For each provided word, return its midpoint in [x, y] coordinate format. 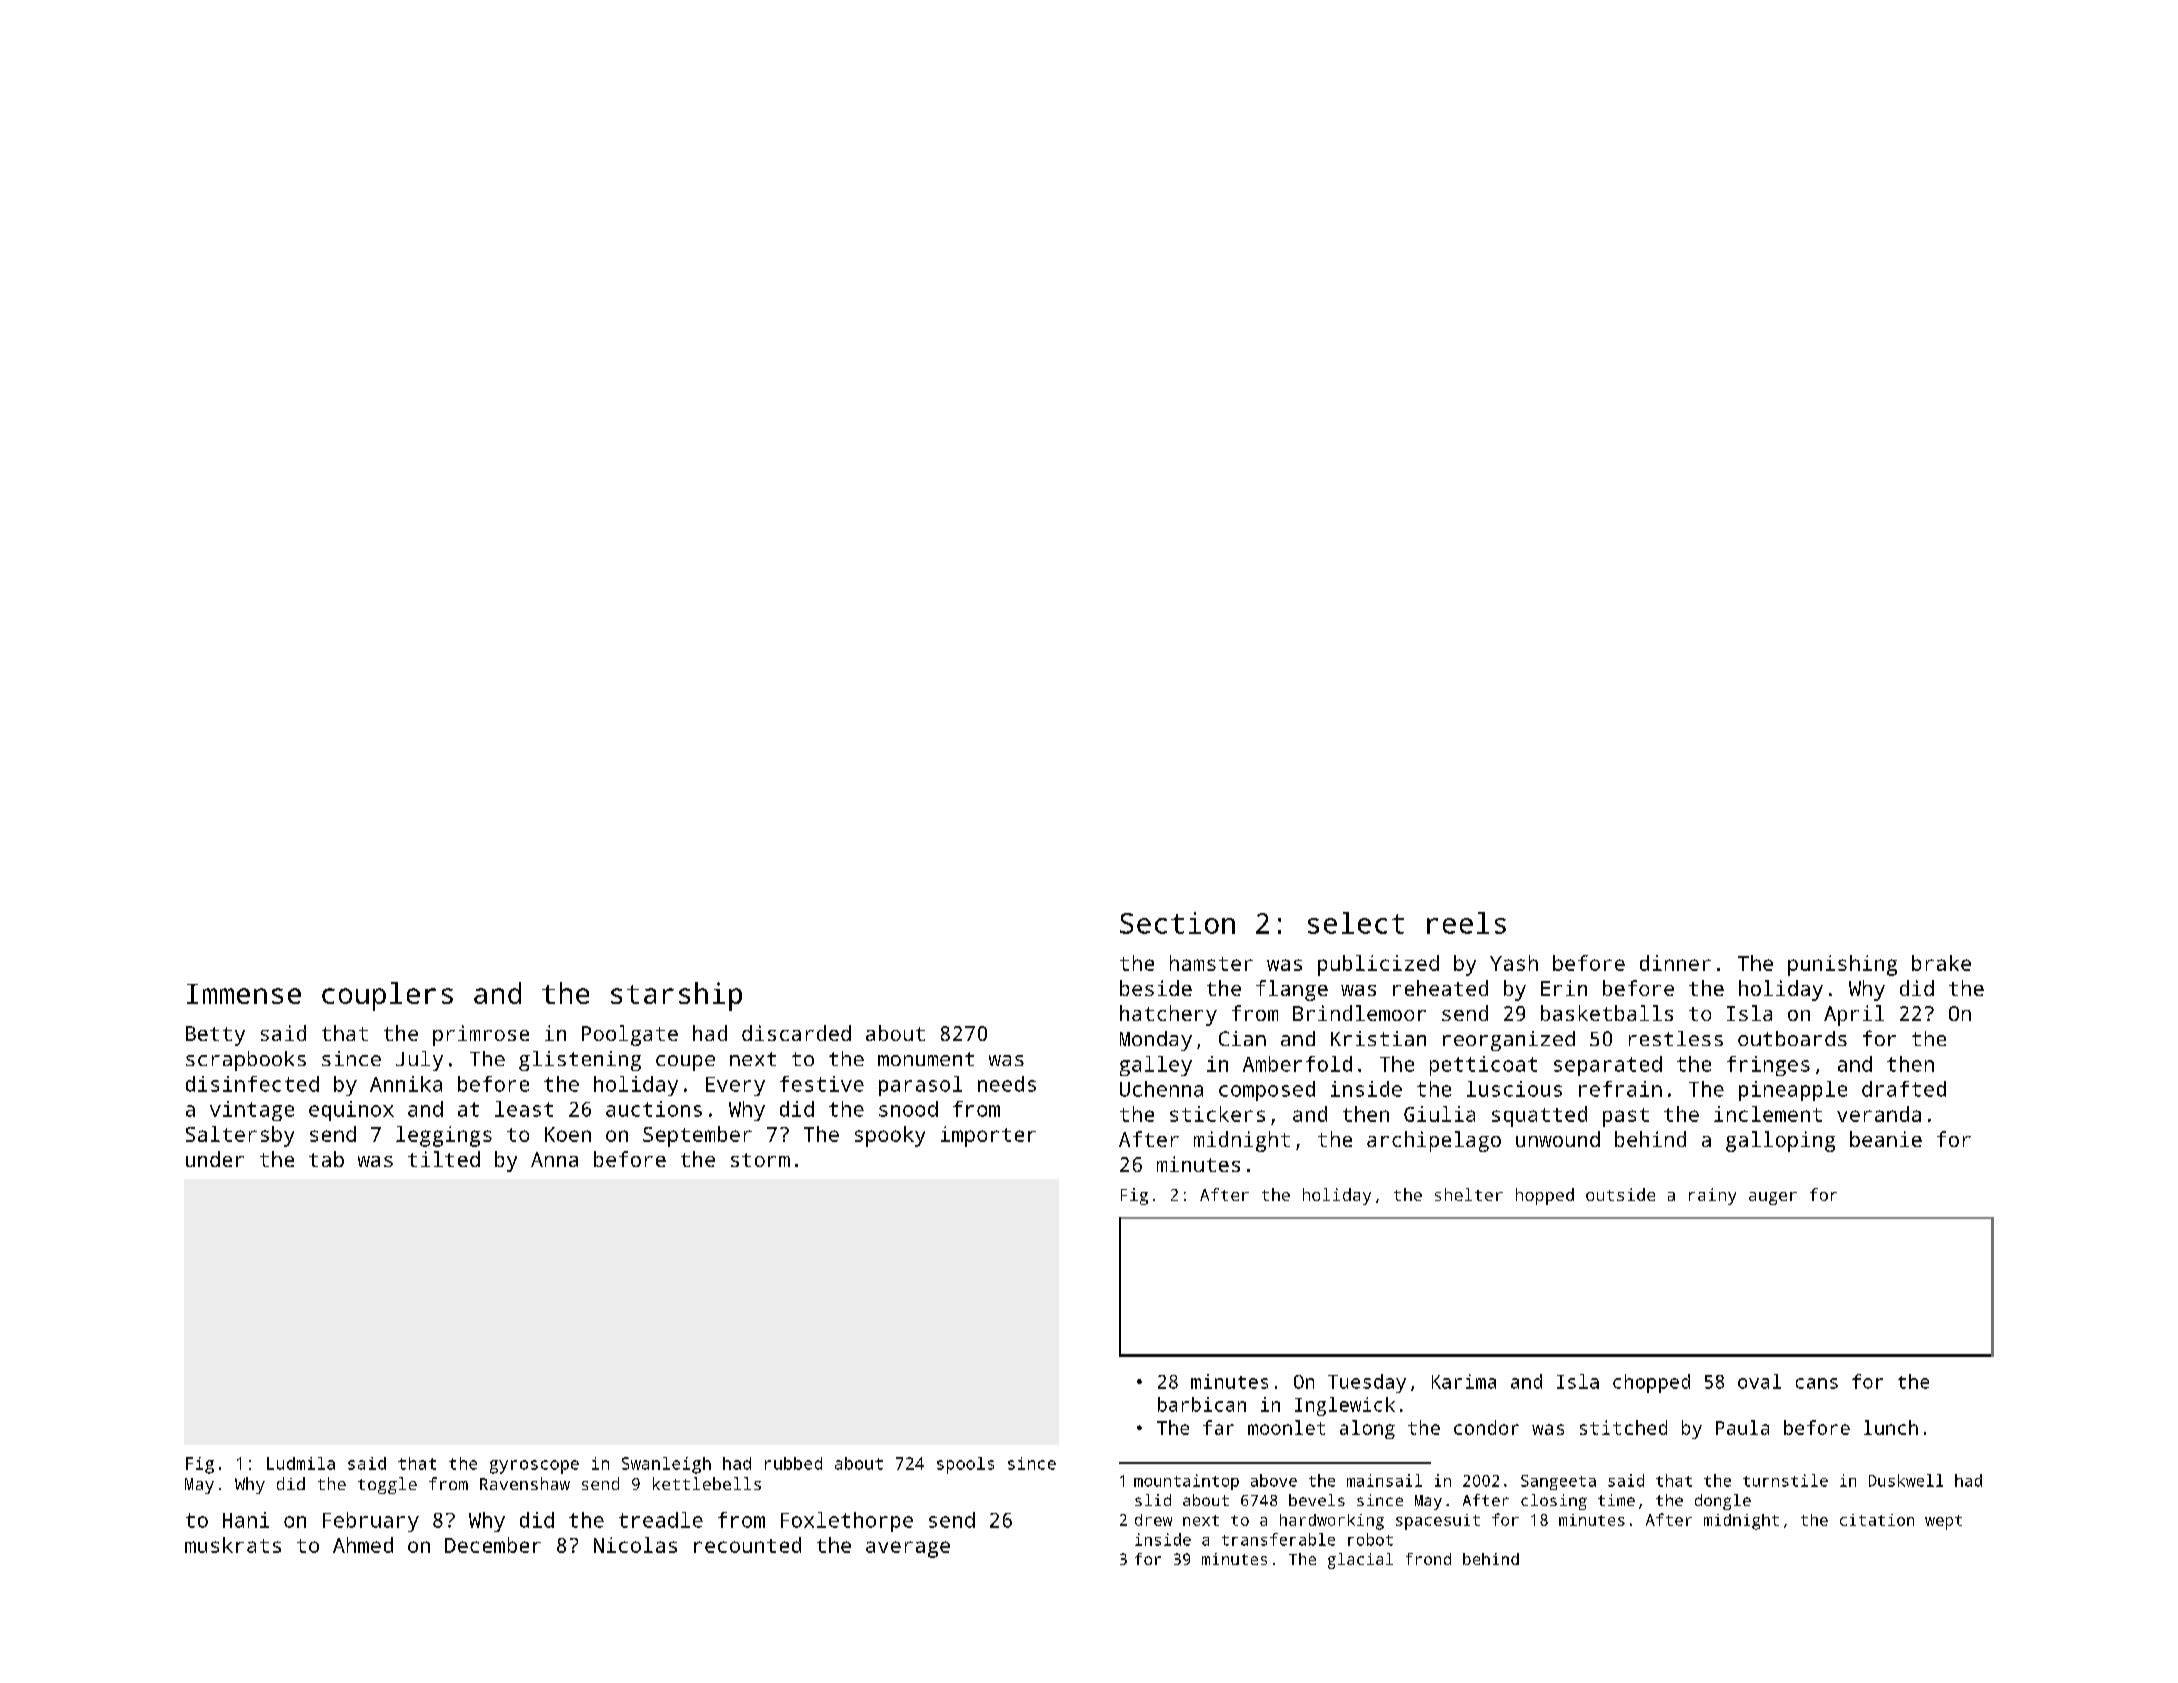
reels [1466, 923]
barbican [1202, 1404]
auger [1773, 1198]
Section [1177, 923]
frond [1428, 1559]
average [908, 1549]
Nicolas [635, 1545]
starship [676, 996]
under [215, 1159]
